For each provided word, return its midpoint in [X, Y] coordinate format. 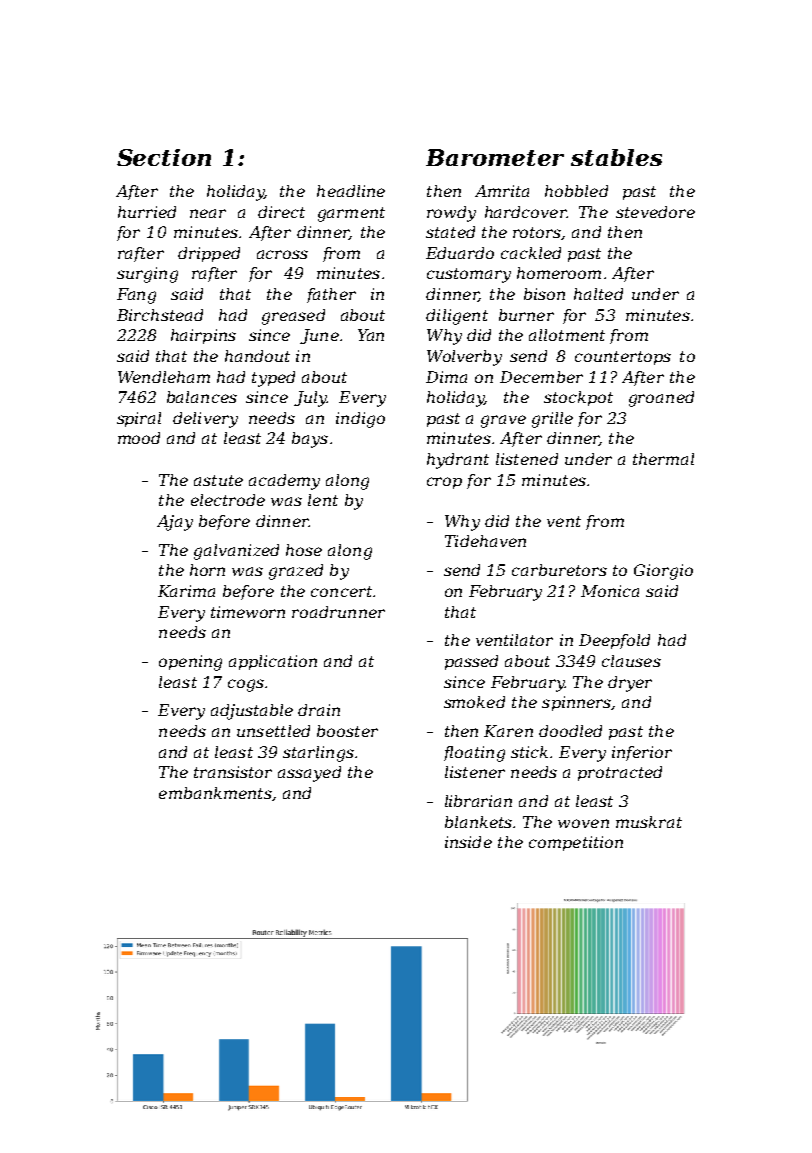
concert [341, 591]
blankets [478, 822]
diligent [457, 317]
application [273, 662]
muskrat [649, 822]
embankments [215, 793]
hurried [147, 212]
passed [471, 662]
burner [526, 315]
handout [257, 356]
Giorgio [663, 572]
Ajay [175, 523]
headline [351, 191]
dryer [630, 684]
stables [616, 157]
